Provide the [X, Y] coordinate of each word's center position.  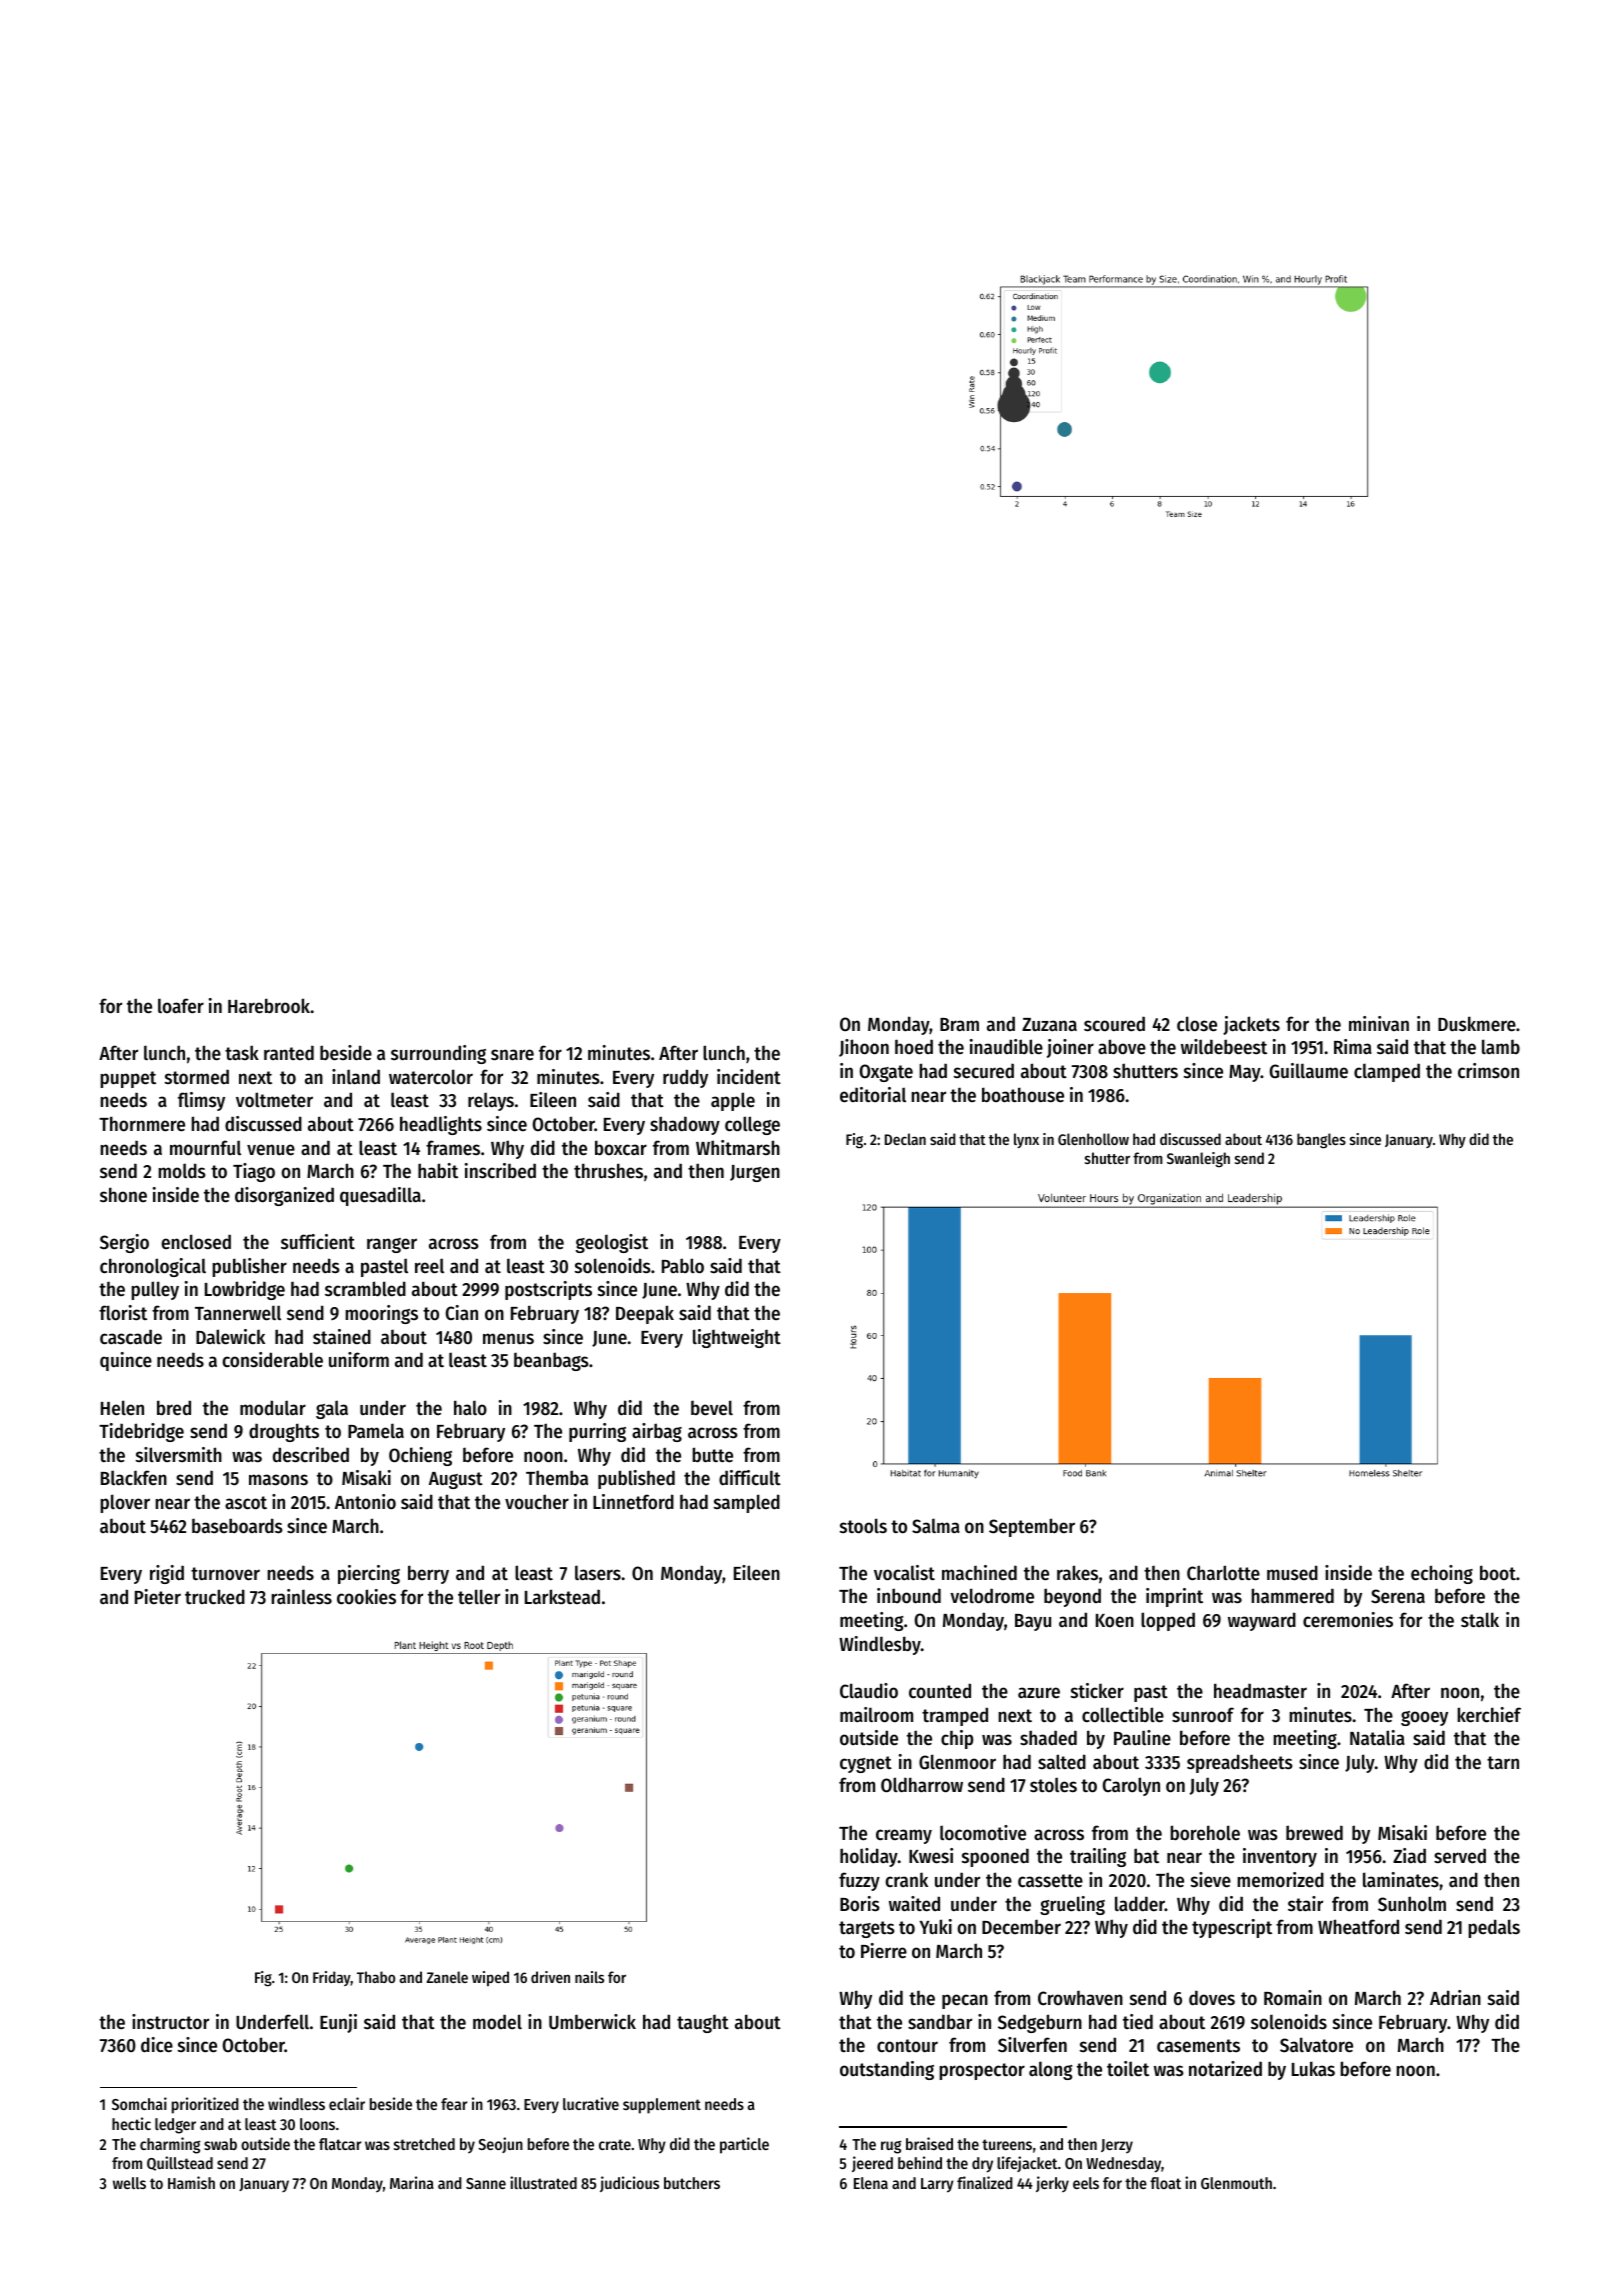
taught [703, 2024]
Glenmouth [1236, 2183]
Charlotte [1223, 1573]
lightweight [737, 1338]
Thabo [376, 1977]
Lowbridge [245, 1290]
